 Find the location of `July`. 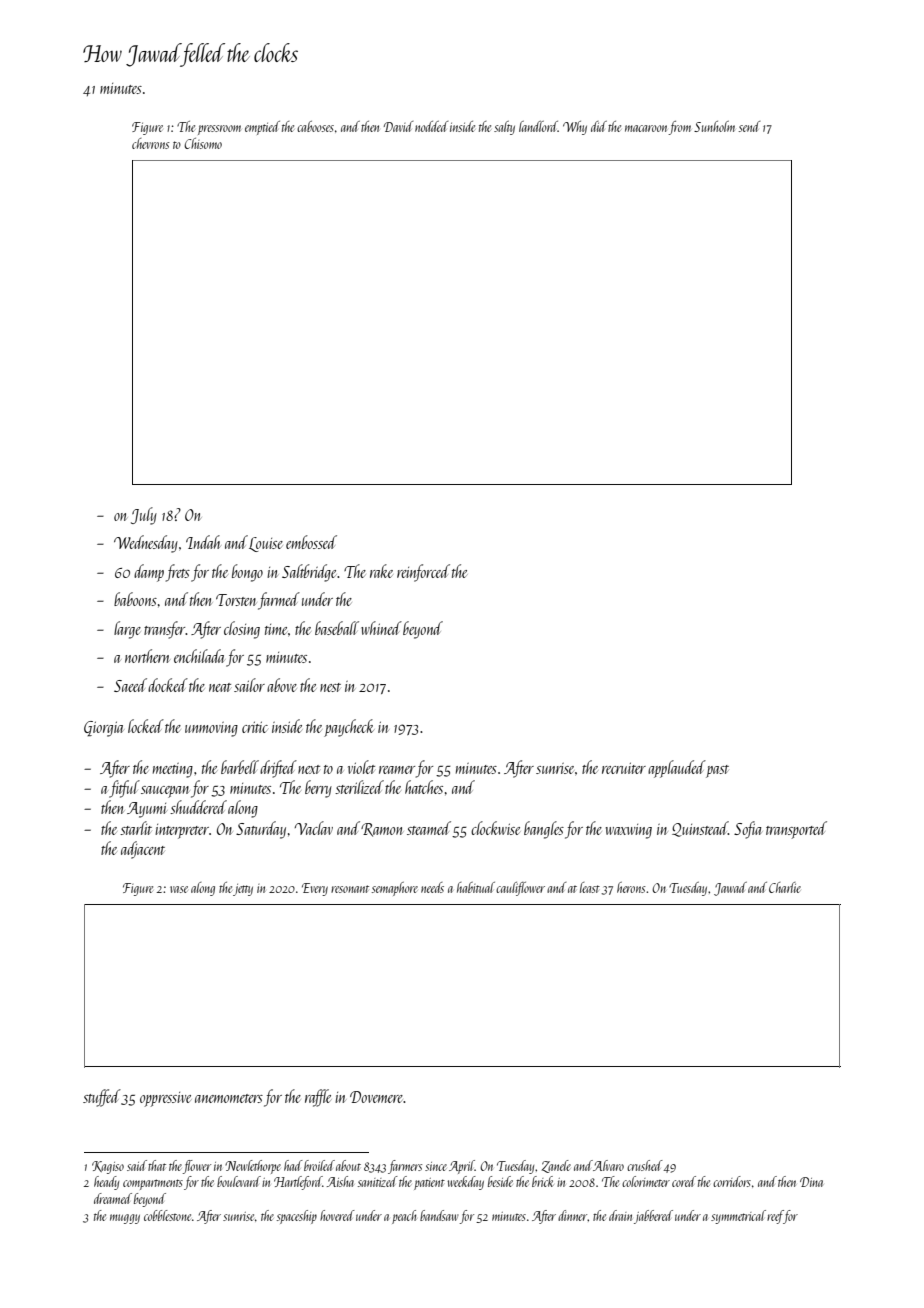

July is located at coordinates (144, 516).
